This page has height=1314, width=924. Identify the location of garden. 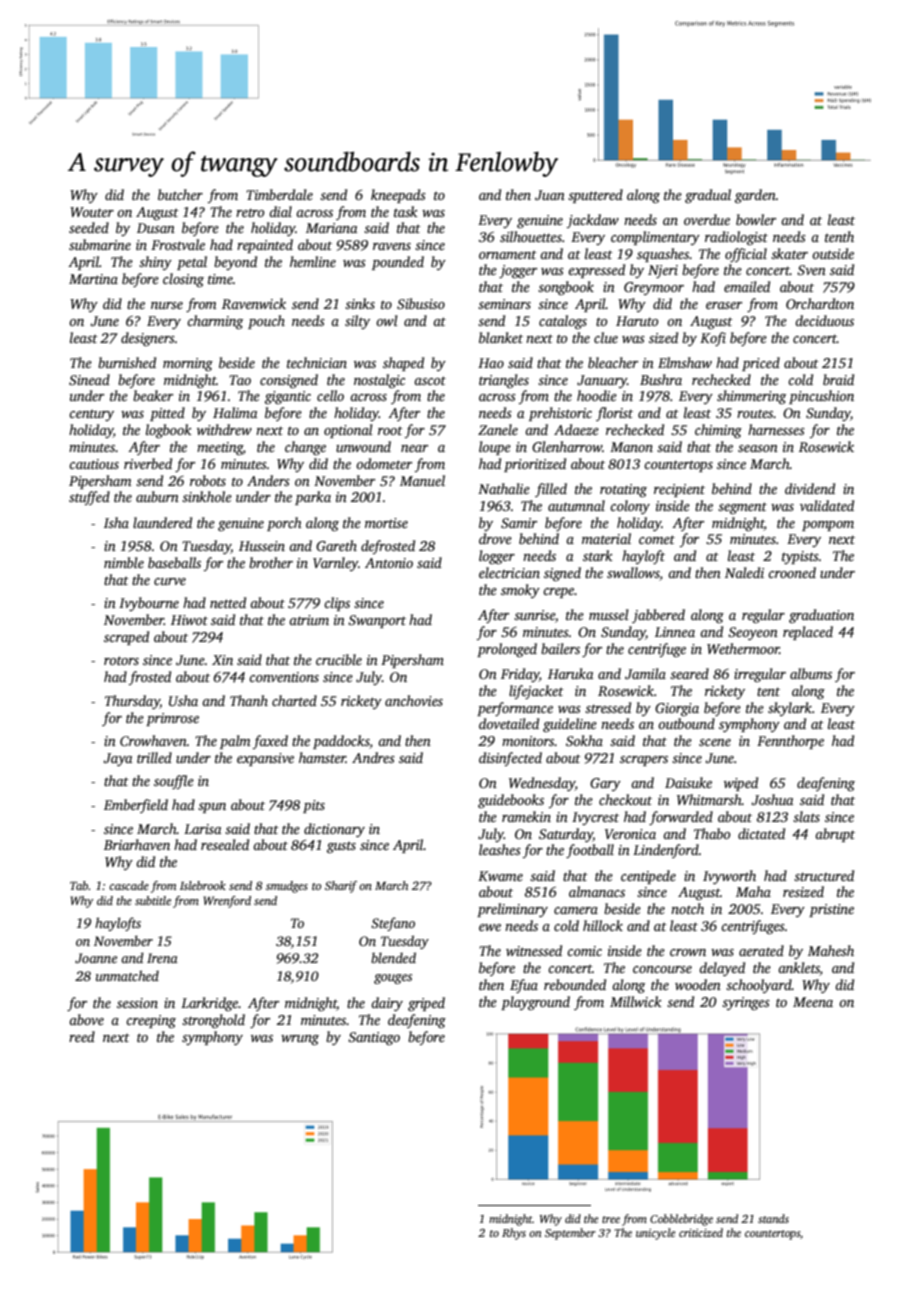
(755, 196).
